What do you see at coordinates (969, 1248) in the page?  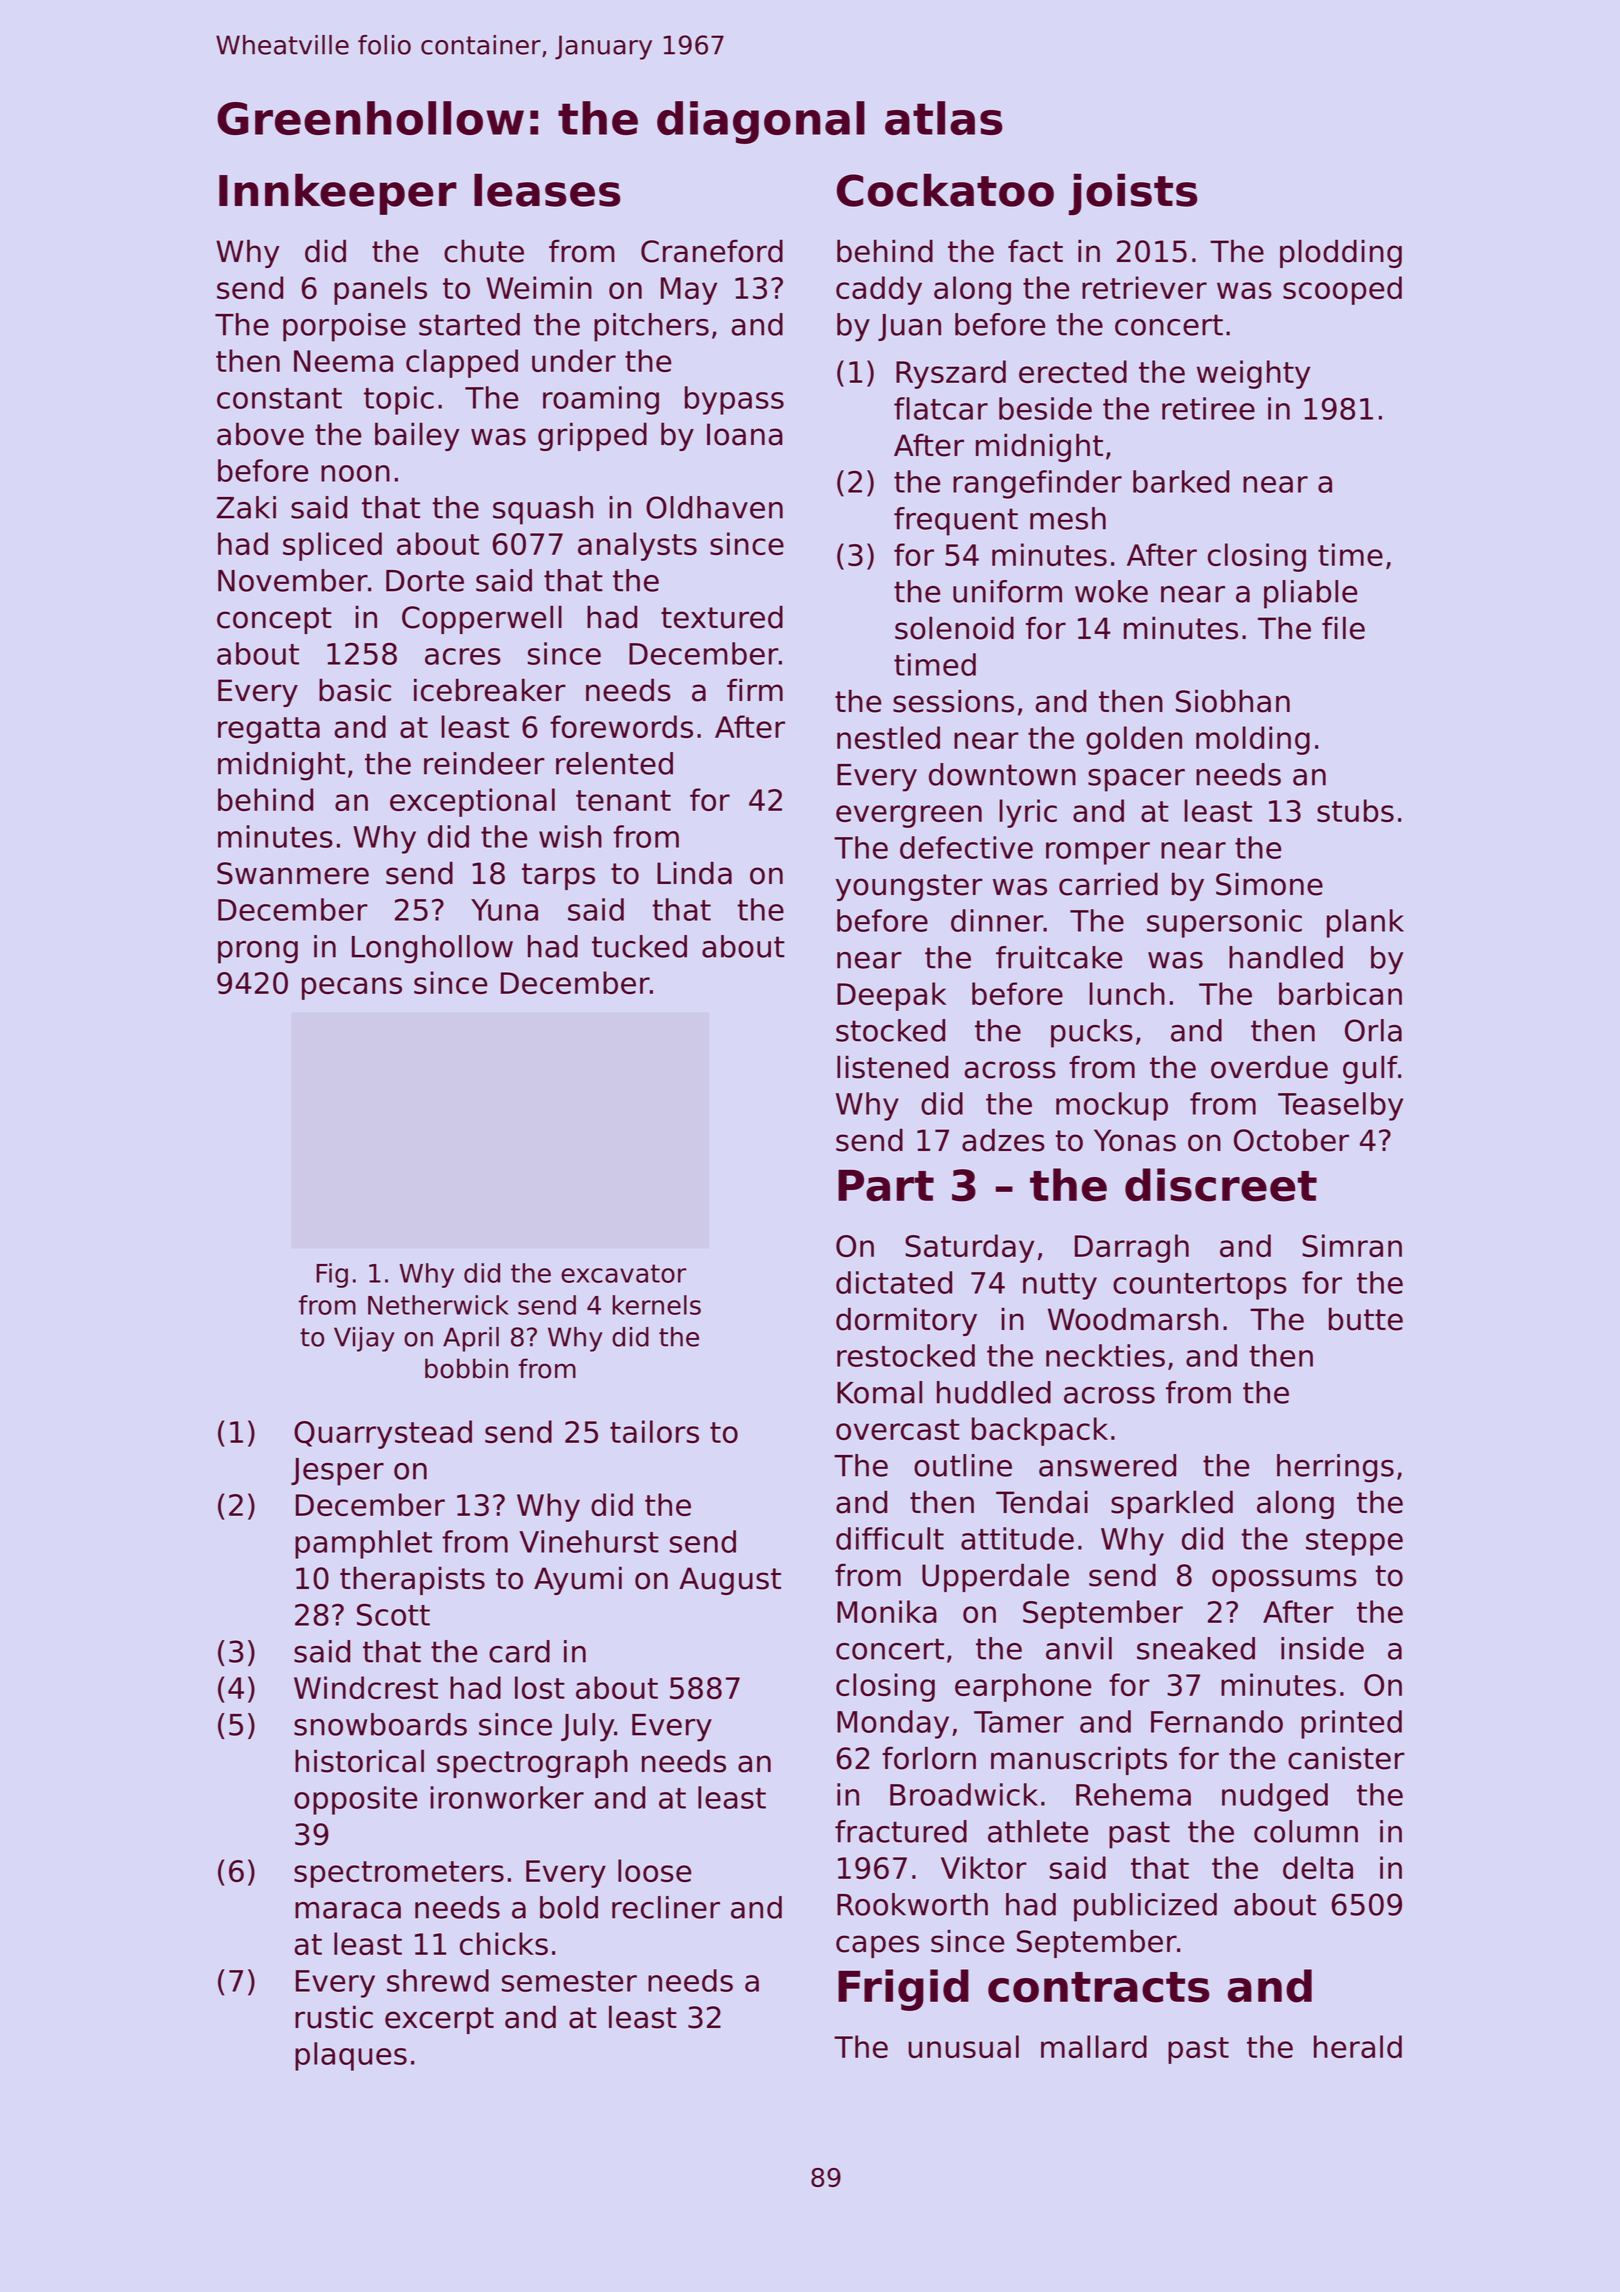 I see `Saturday` at bounding box center [969, 1248].
